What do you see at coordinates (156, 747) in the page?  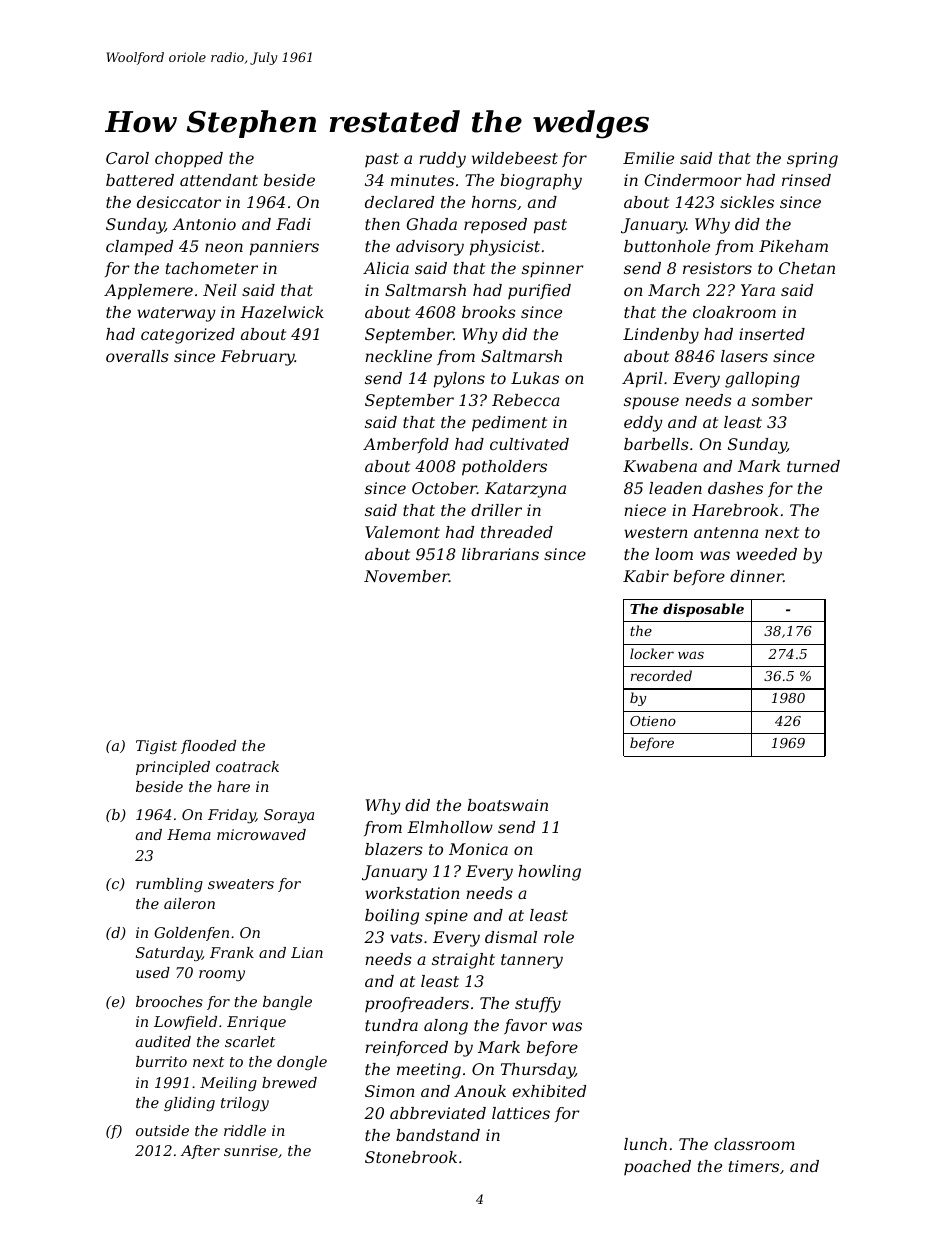 I see `Tigist` at bounding box center [156, 747].
